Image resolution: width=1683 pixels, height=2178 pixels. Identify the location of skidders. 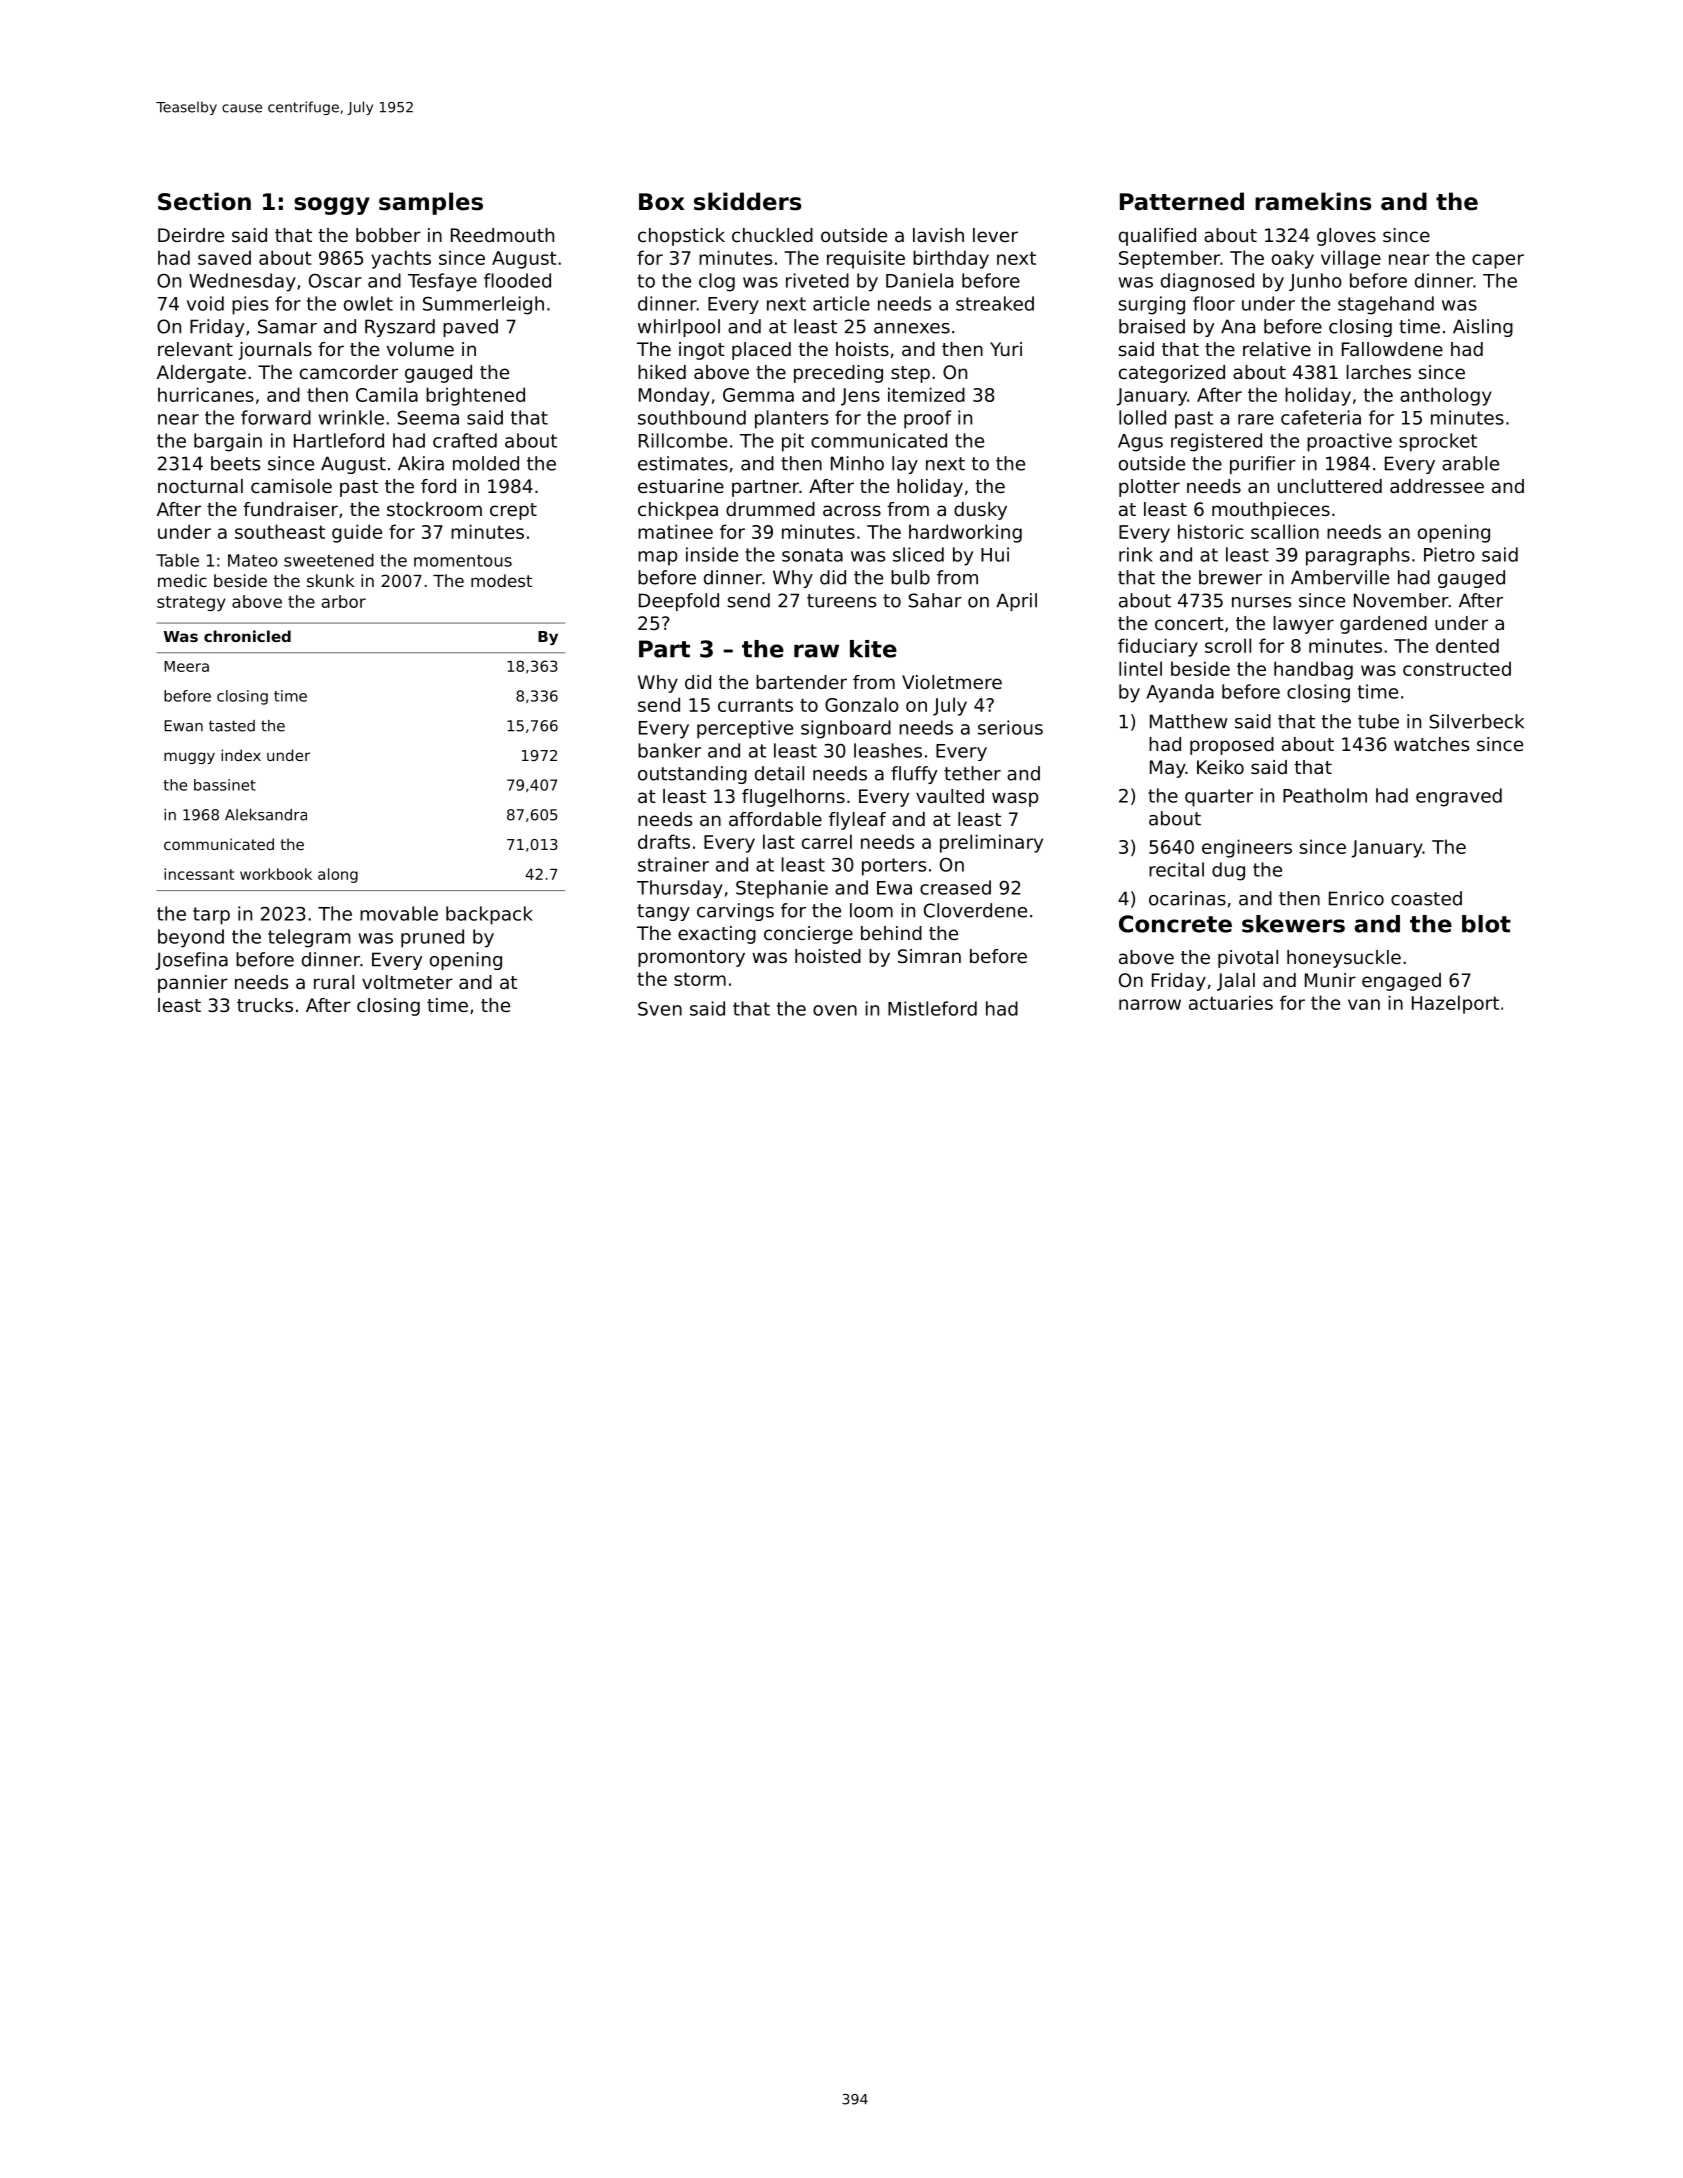
(747, 201).
